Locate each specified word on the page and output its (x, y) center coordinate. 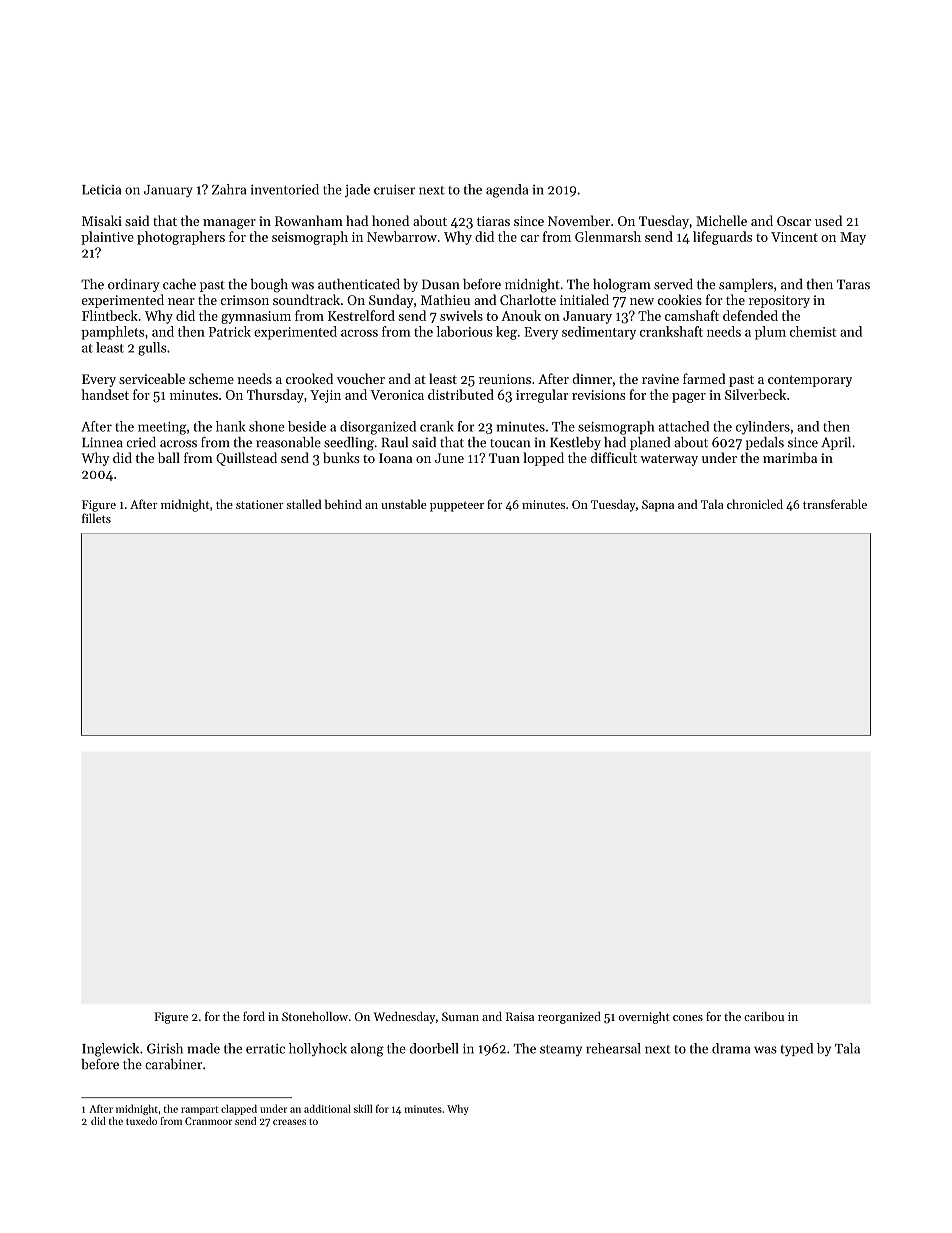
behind (343, 504)
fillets (96, 518)
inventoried (285, 189)
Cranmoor (208, 1121)
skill (363, 1108)
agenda (507, 191)
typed (797, 1050)
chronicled (755, 504)
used (828, 220)
